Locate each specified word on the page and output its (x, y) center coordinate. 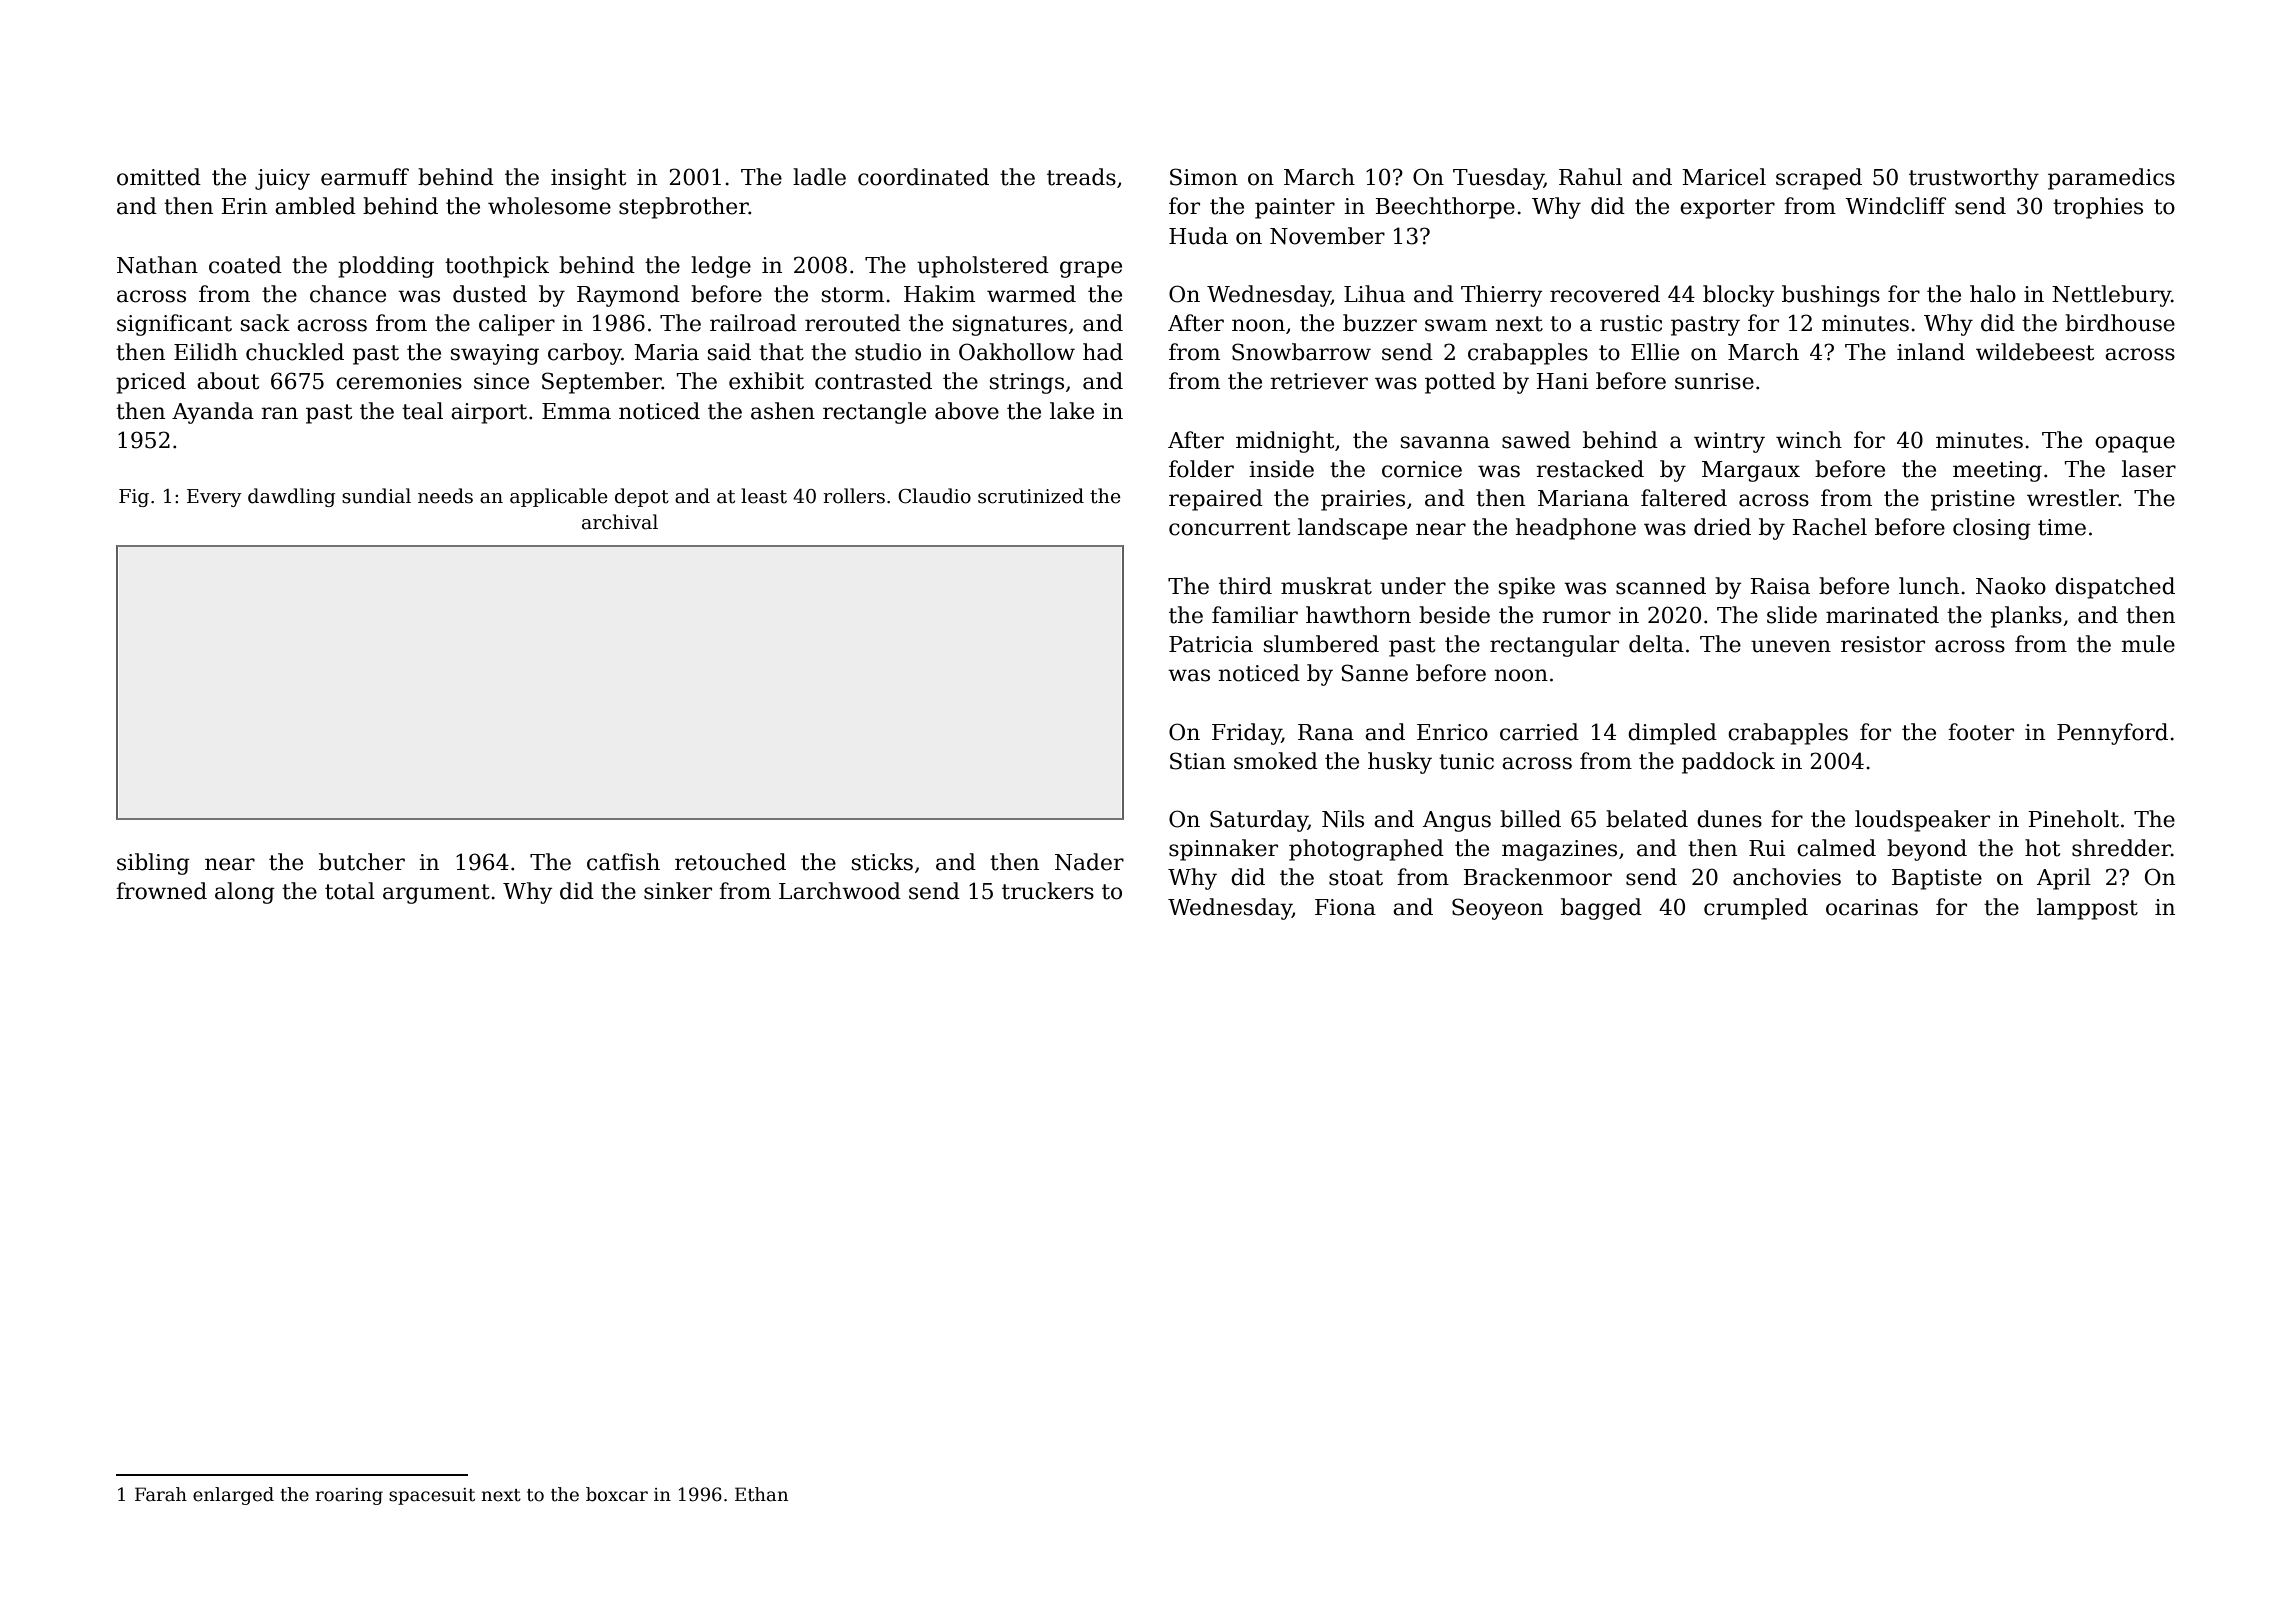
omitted (159, 177)
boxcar (617, 1494)
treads (1081, 177)
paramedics (2111, 179)
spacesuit (432, 1496)
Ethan (761, 1494)
